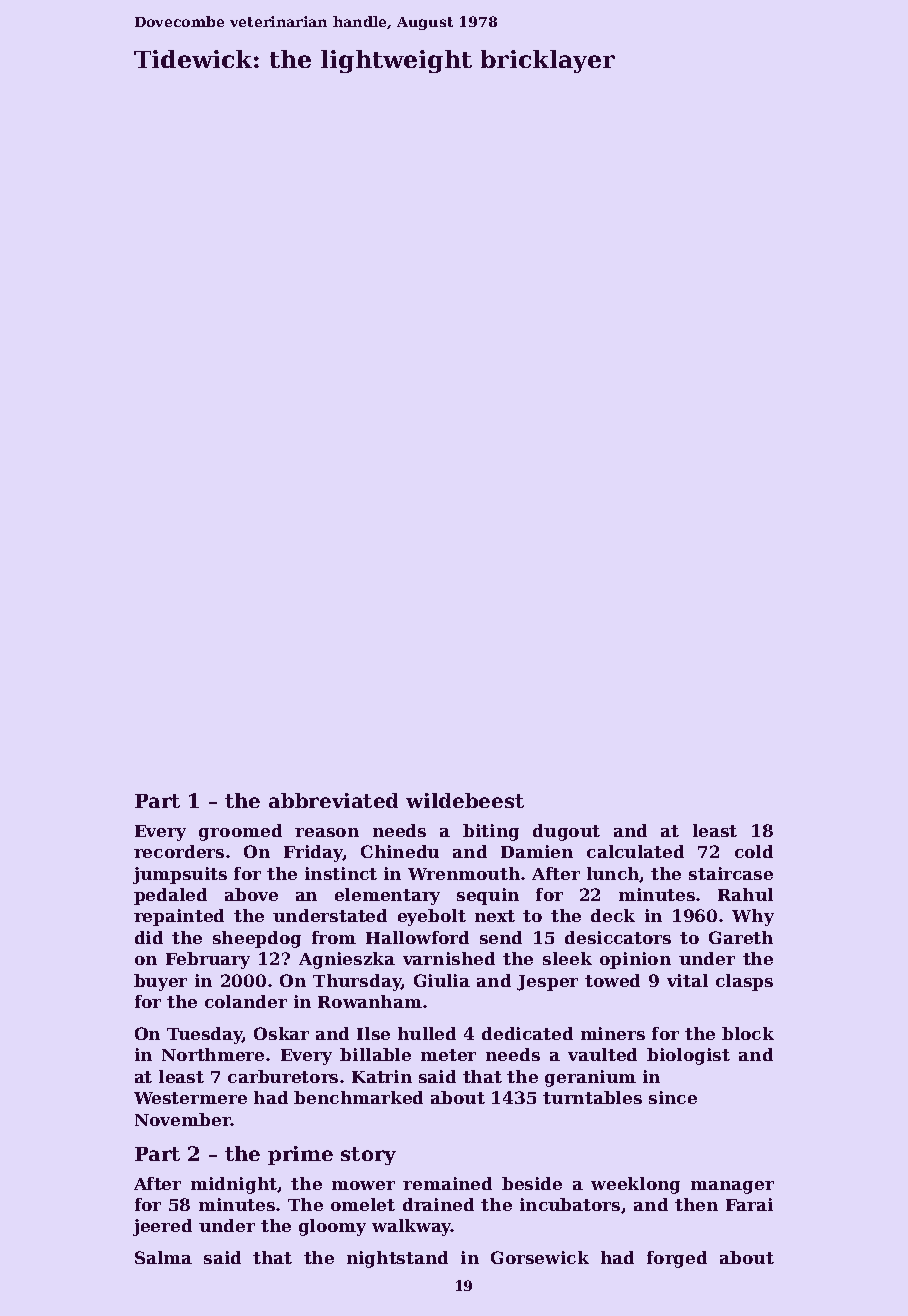 The image size is (908, 1316). Describe the element at coordinates (417, 937) in the screenshot. I see `Hallowford` at that location.
